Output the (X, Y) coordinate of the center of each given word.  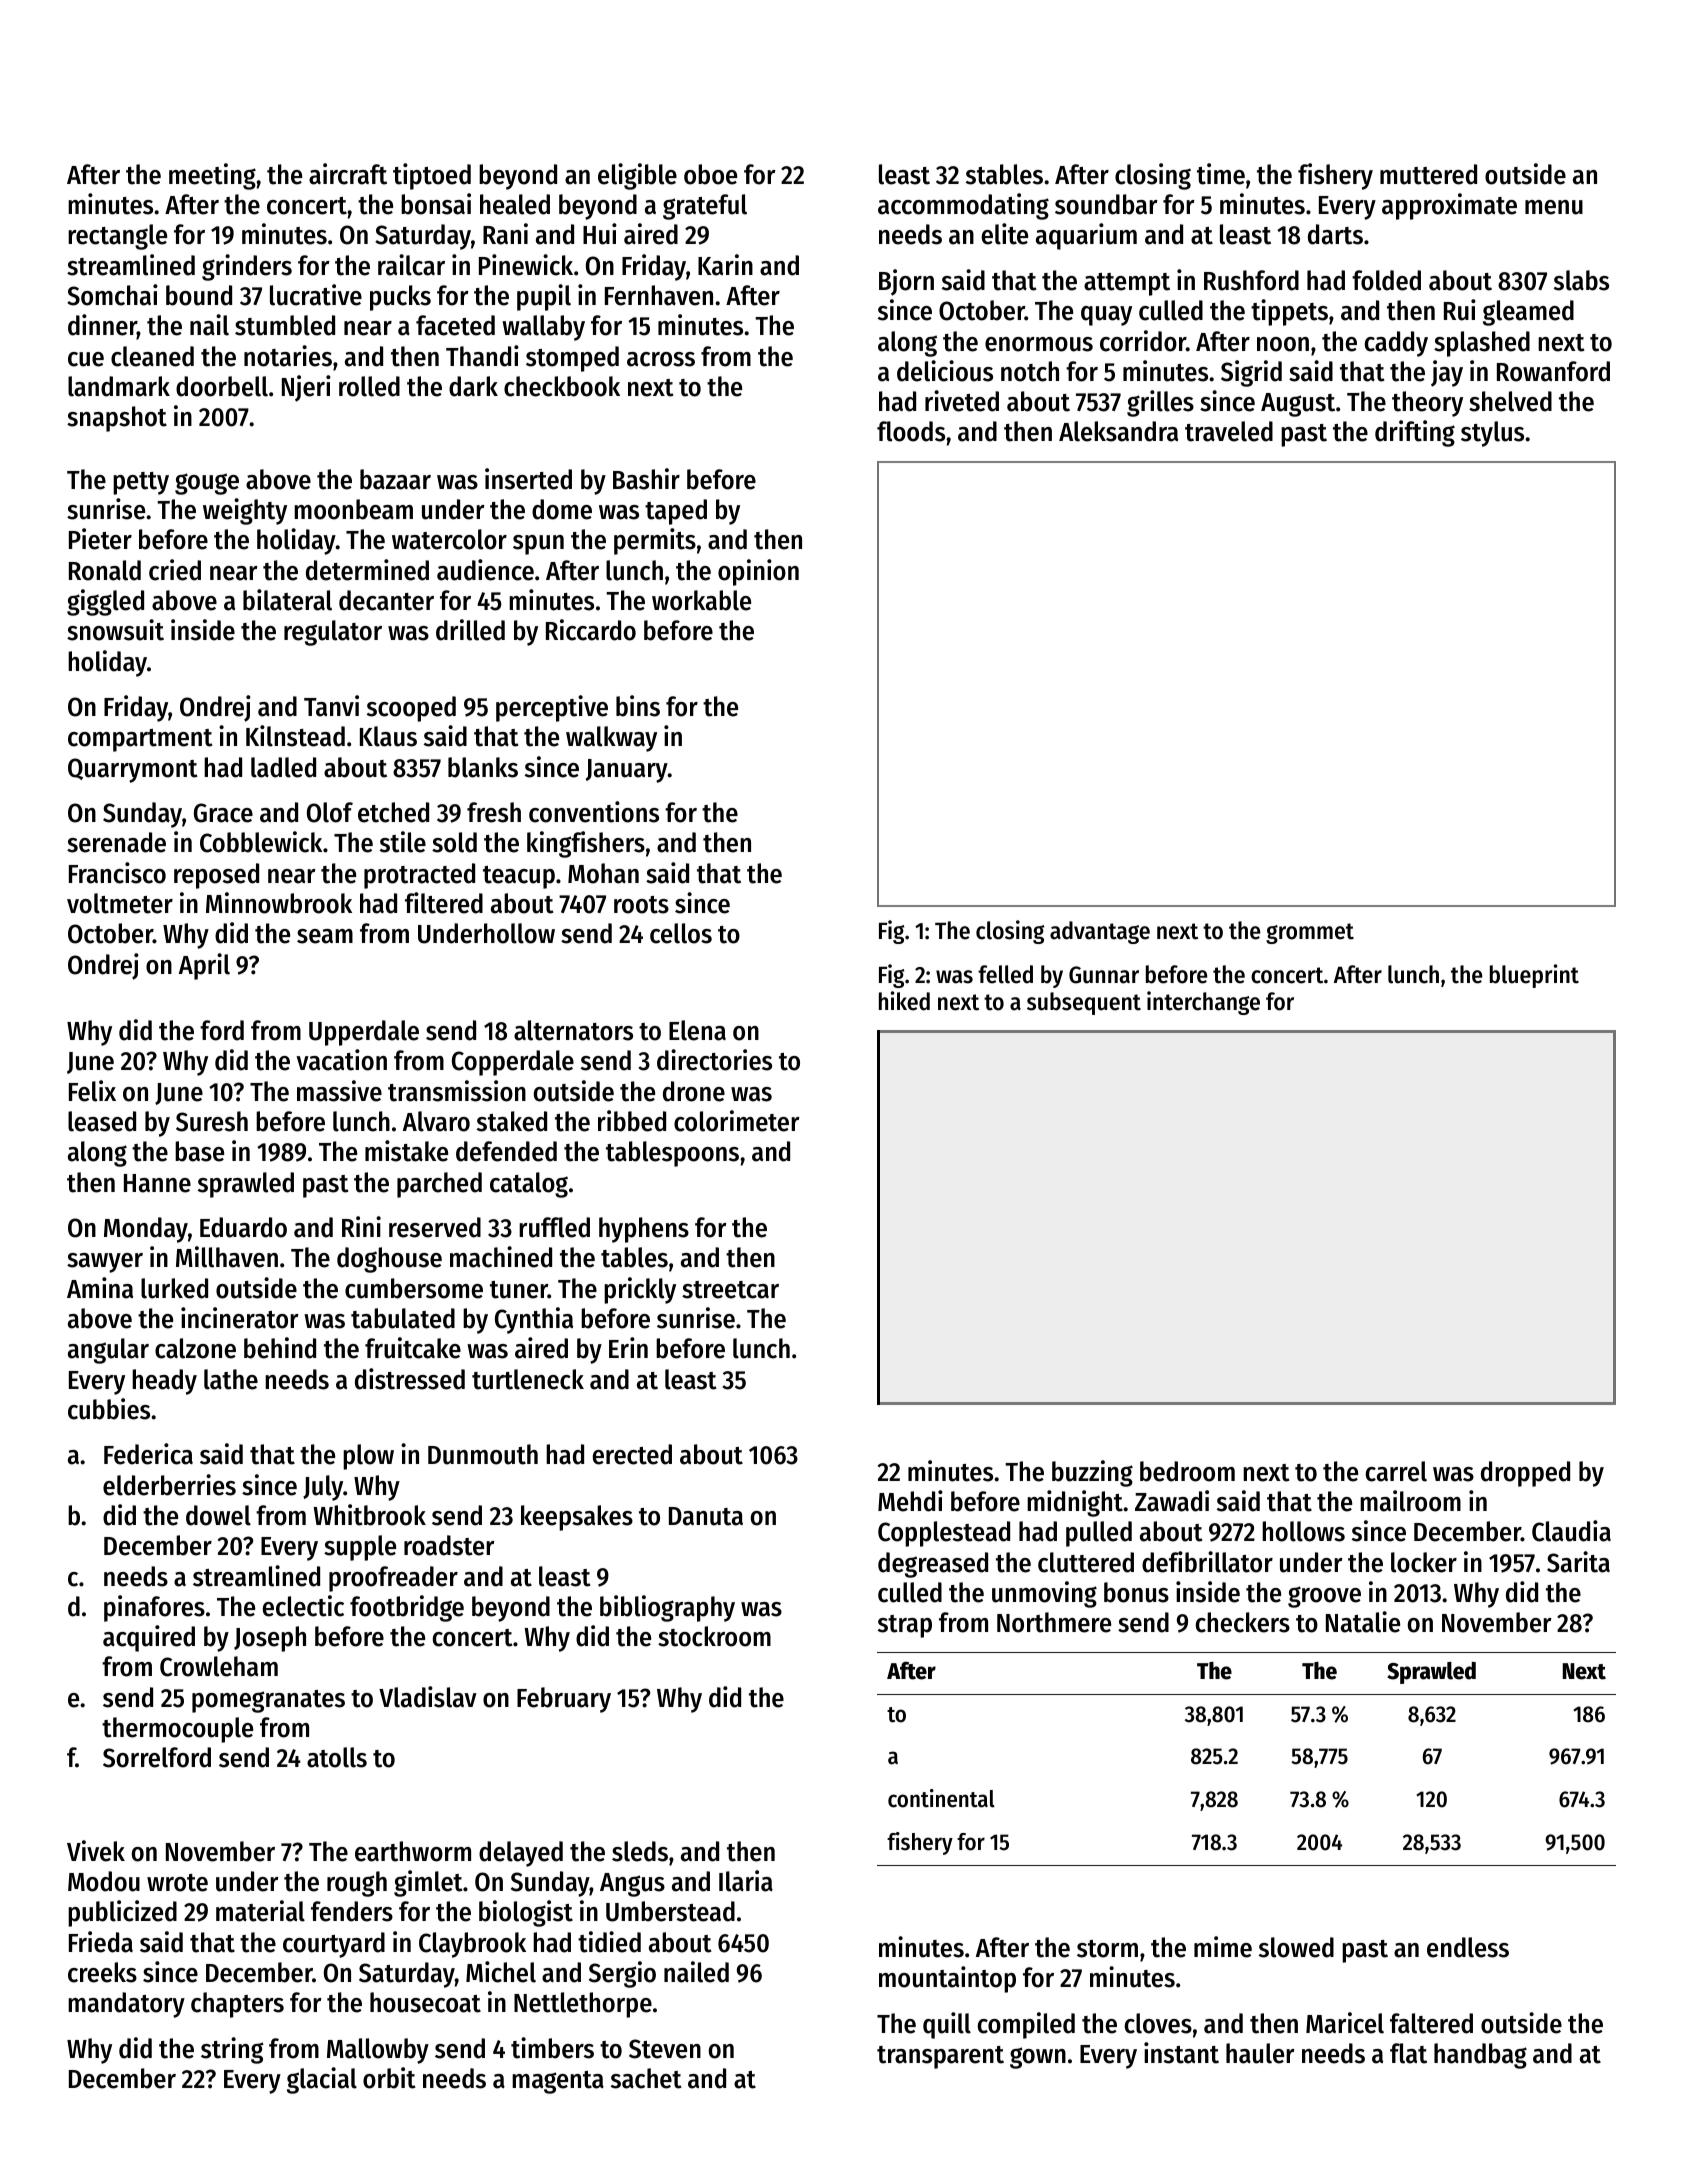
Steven (665, 2049)
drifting (1415, 433)
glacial (322, 2080)
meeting (212, 176)
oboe (710, 174)
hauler (1260, 2053)
